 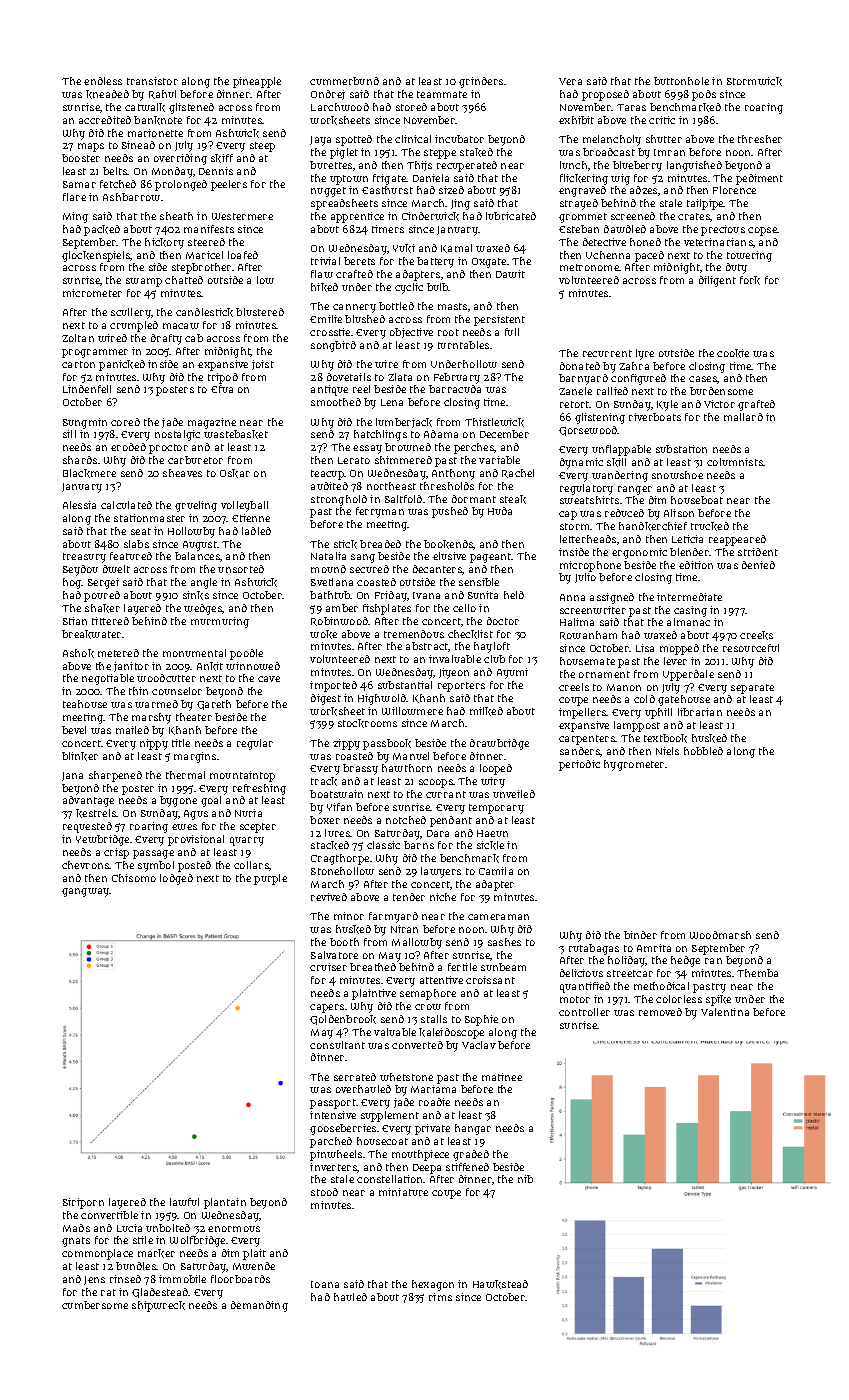 What do you see at coordinates (327, 1008) in the document?
I see `capers` at bounding box center [327, 1008].
